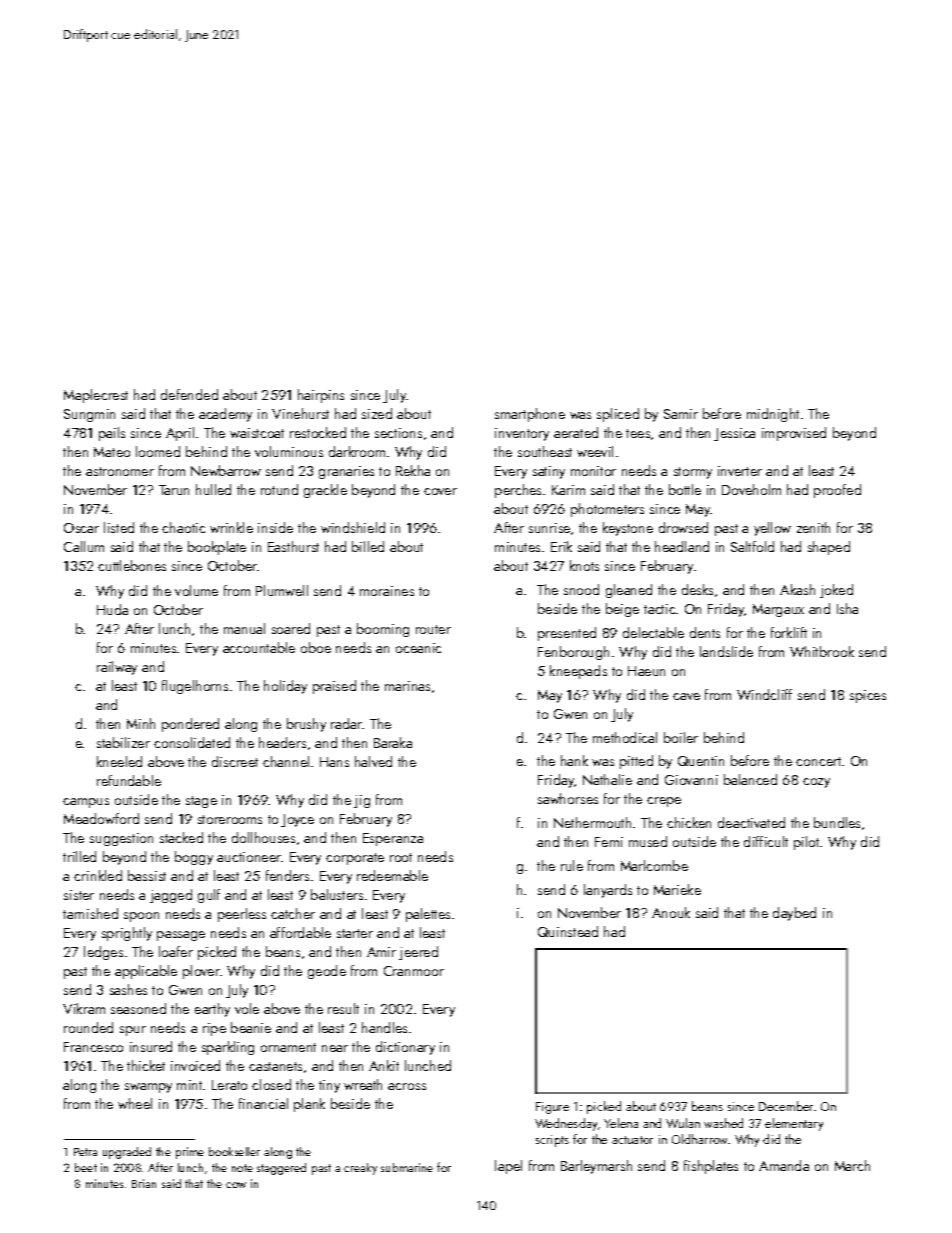  What do you see at coordinates (567, 634) in the screenshot?
I see `presented` at bounding box center [567, 634].
